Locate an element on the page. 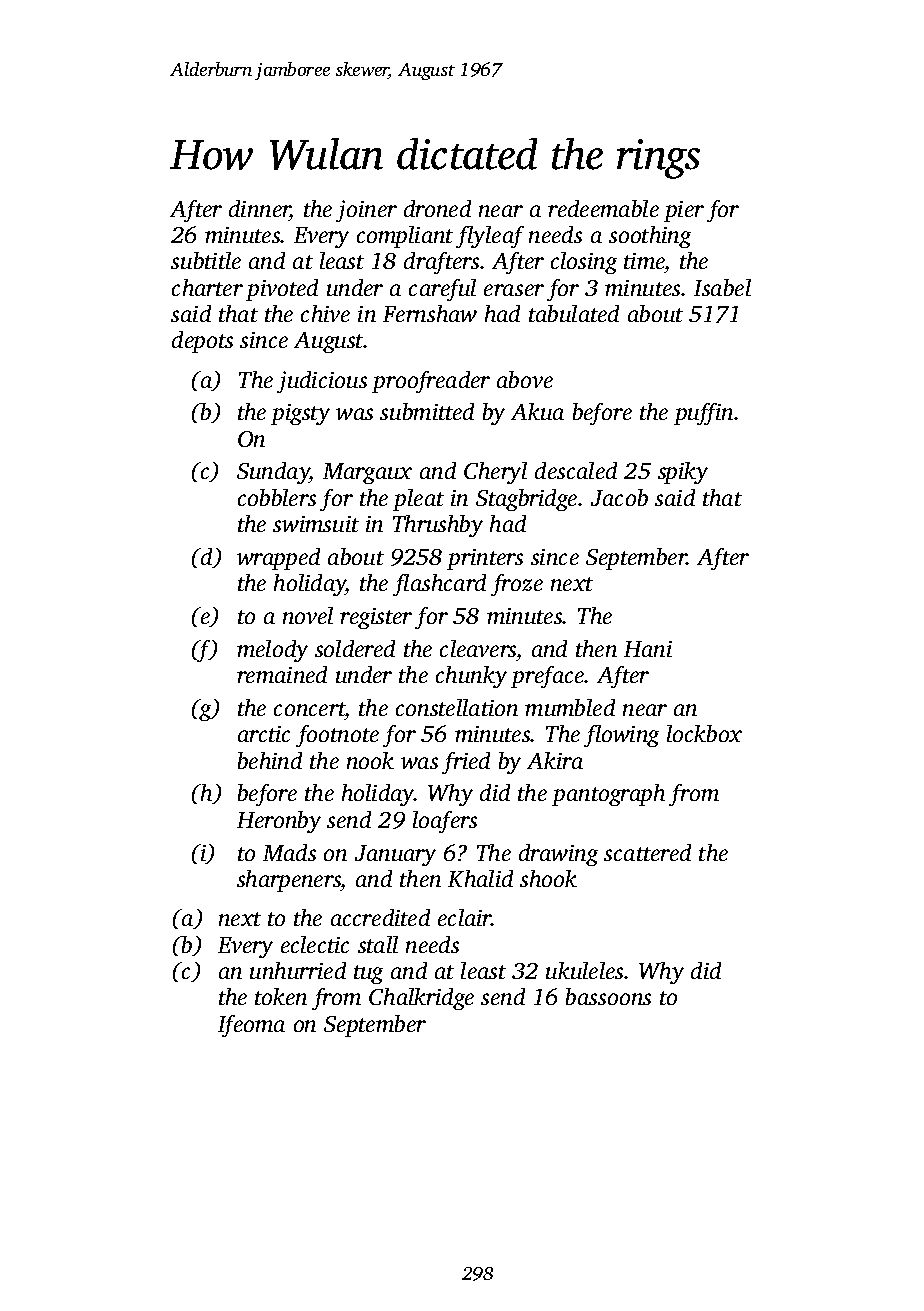 The image size is (924, 1311). pier is located at coordinates (684, 211).
